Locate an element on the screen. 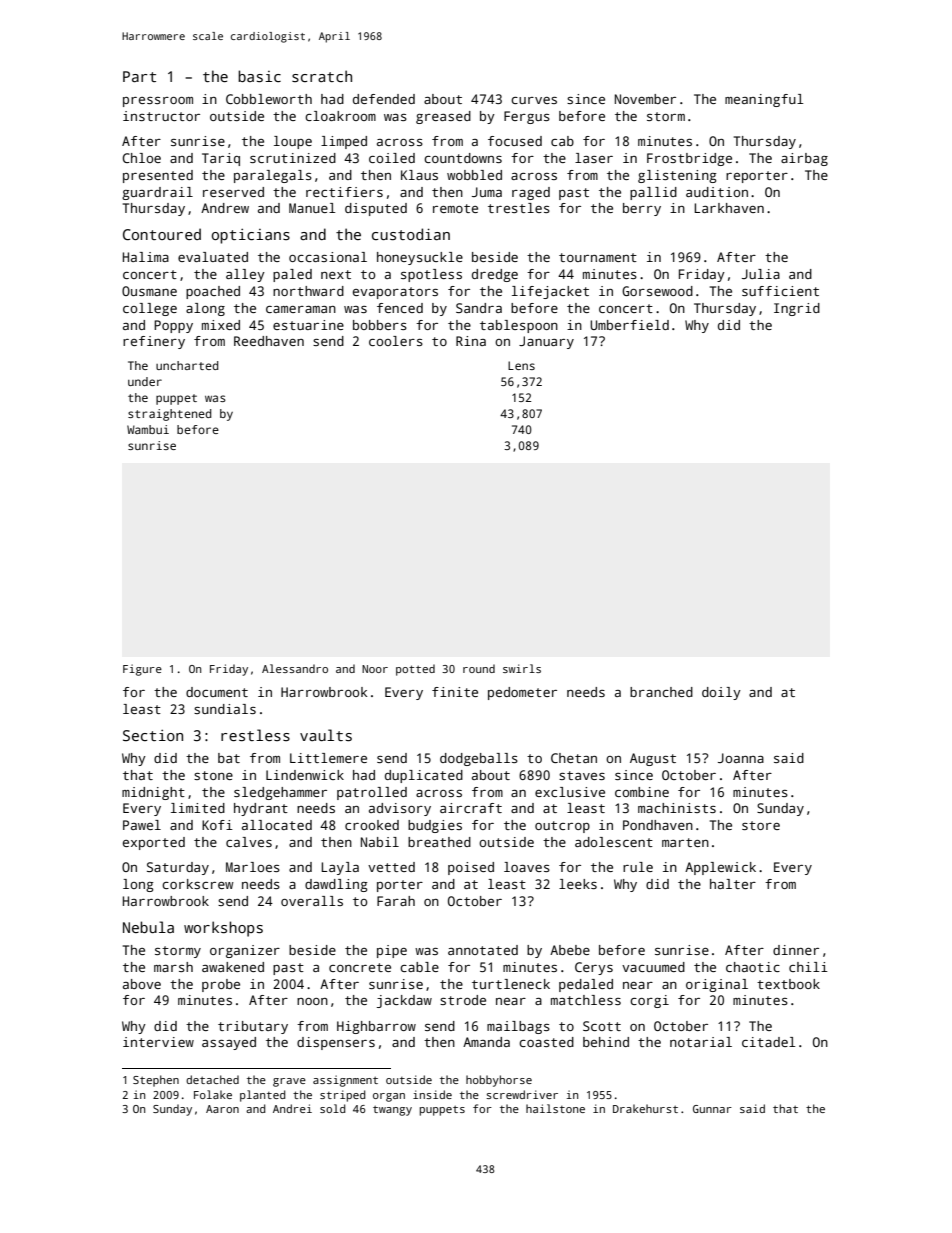 This screenshot has width=952, height=1233. meaningful is located at coordinates (764, 100).
